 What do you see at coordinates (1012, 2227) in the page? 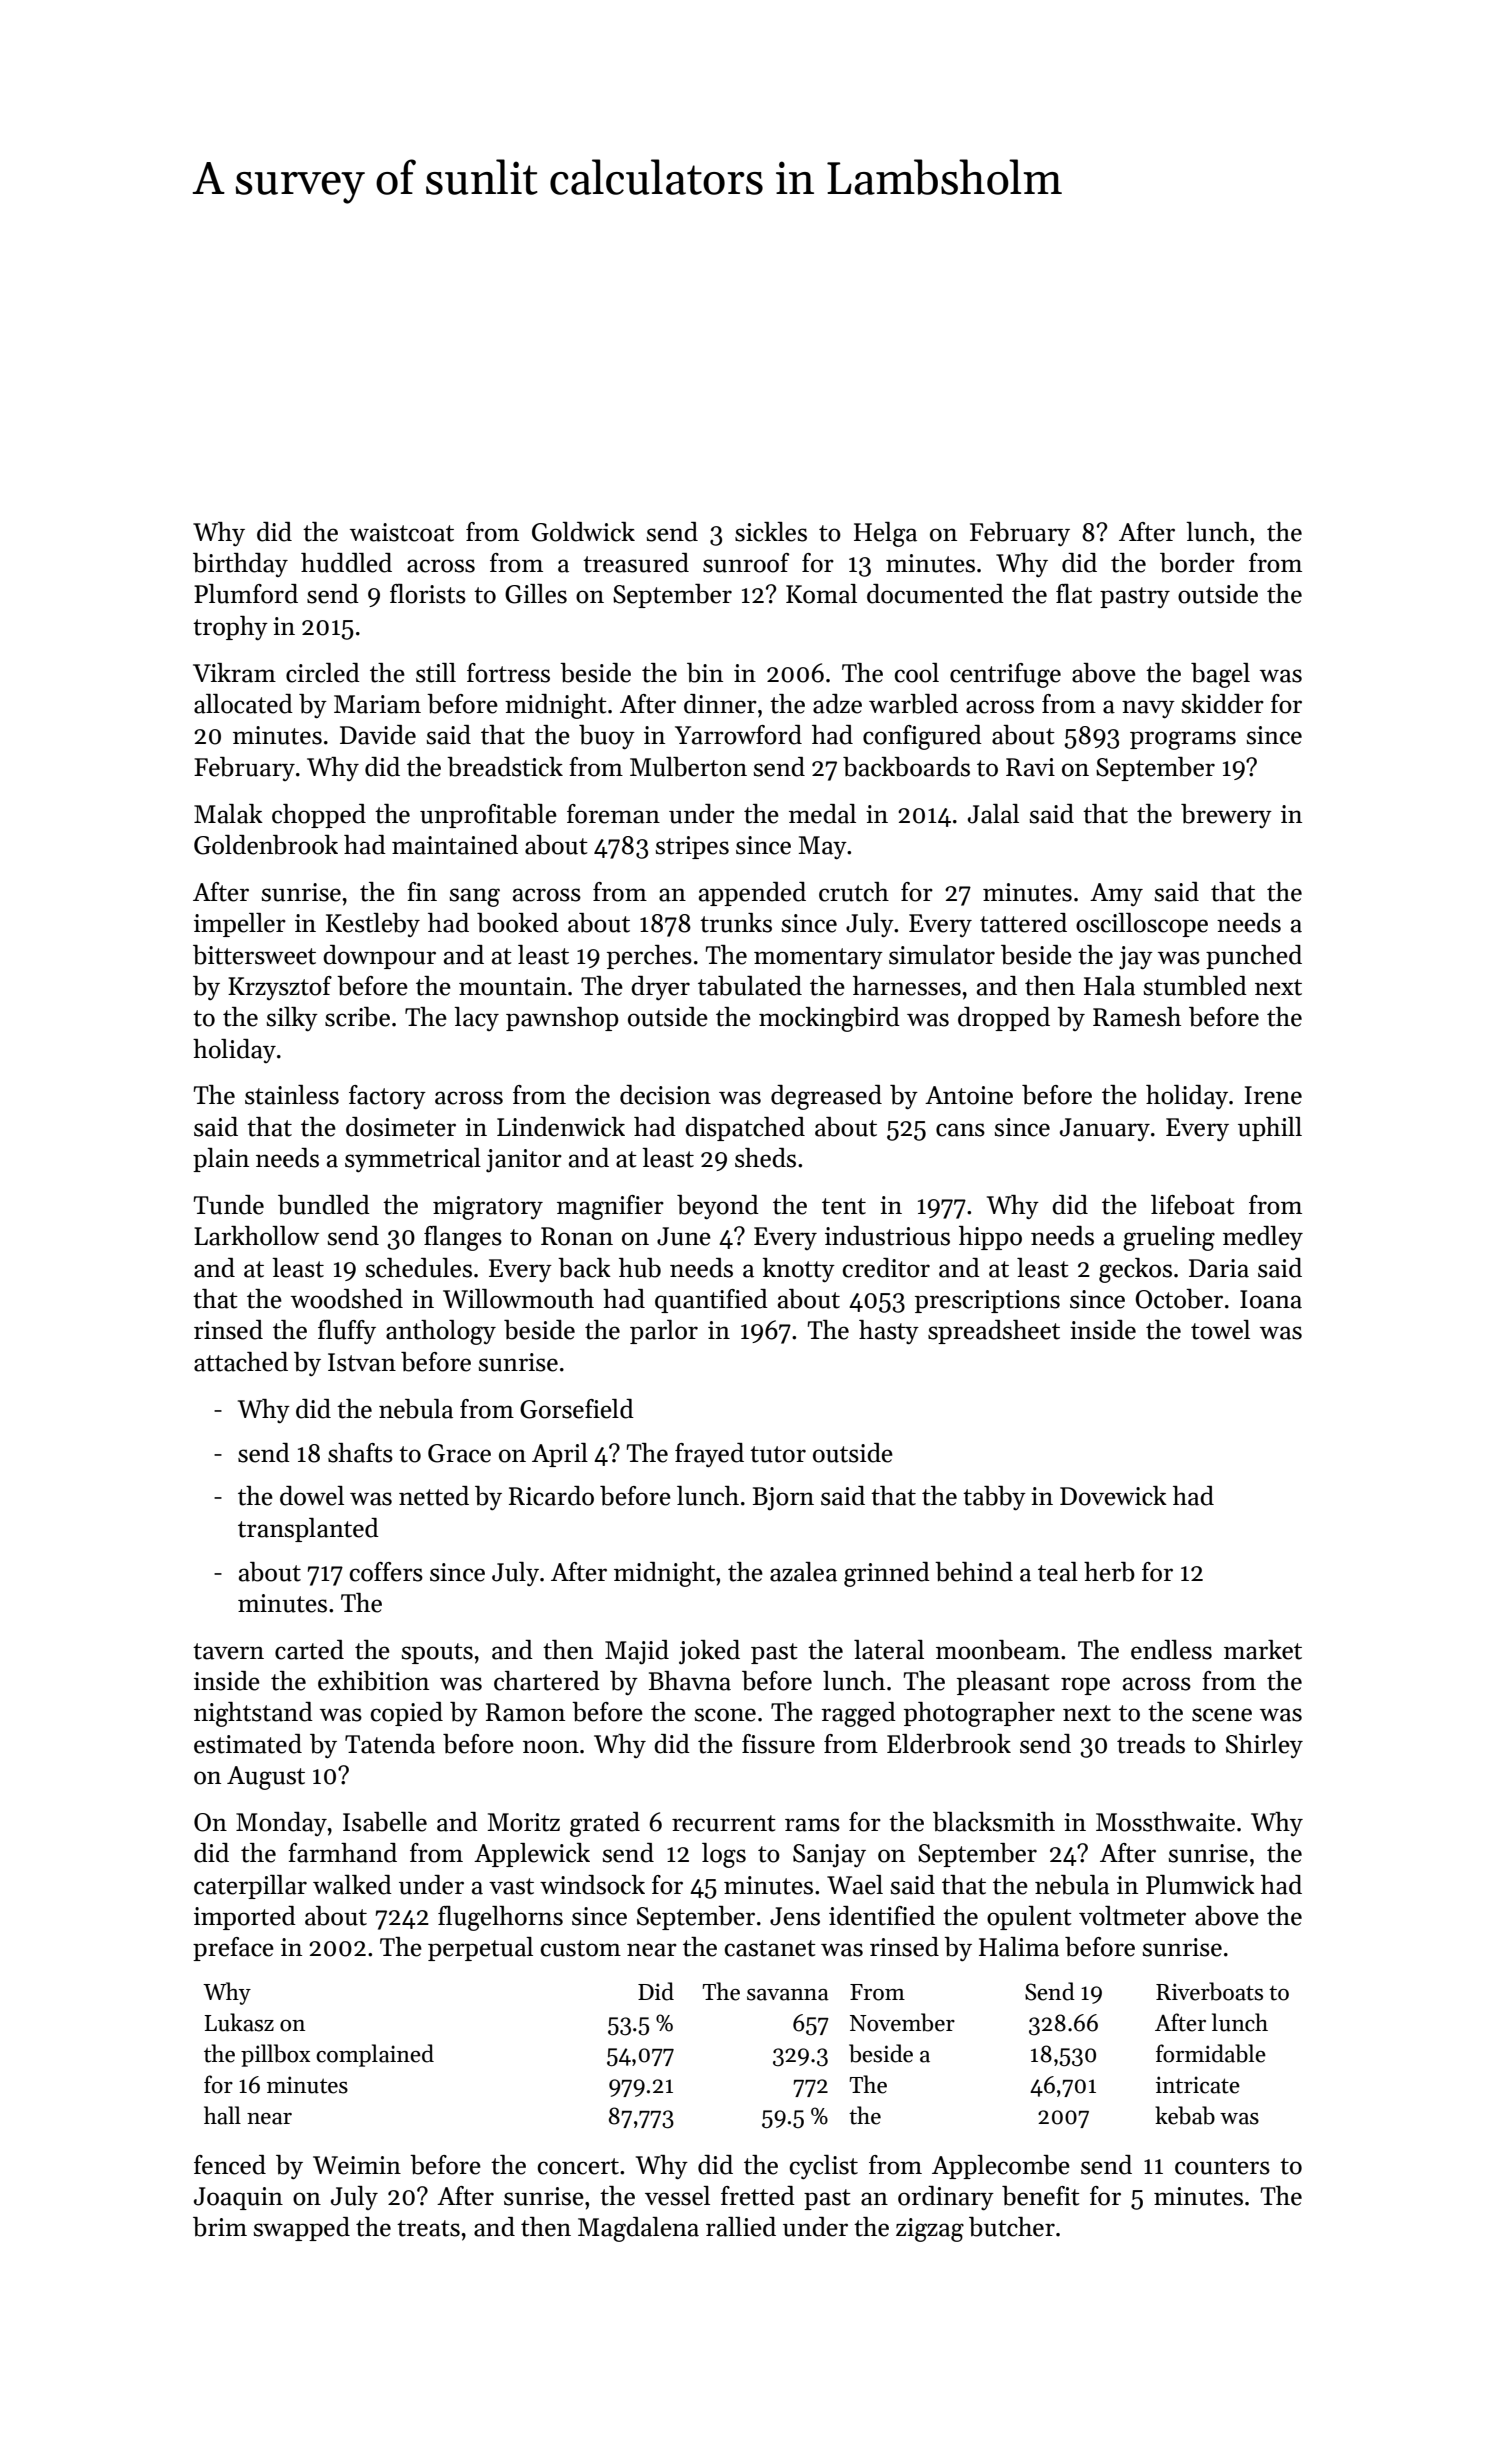
I see `butcher` at bounding box center [1012, 2227].
